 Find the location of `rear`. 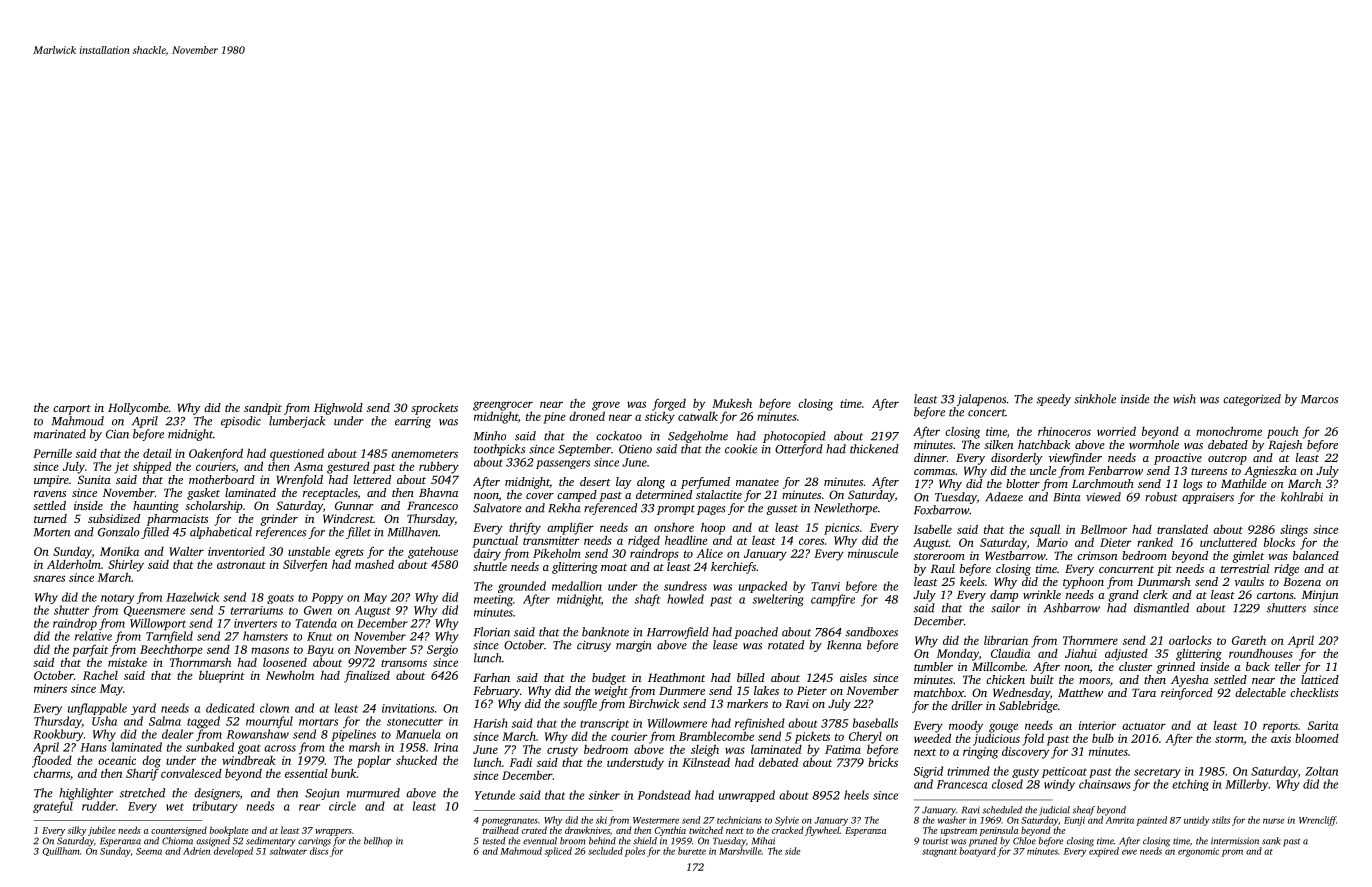

rear is located at coordinates (309, 807).
